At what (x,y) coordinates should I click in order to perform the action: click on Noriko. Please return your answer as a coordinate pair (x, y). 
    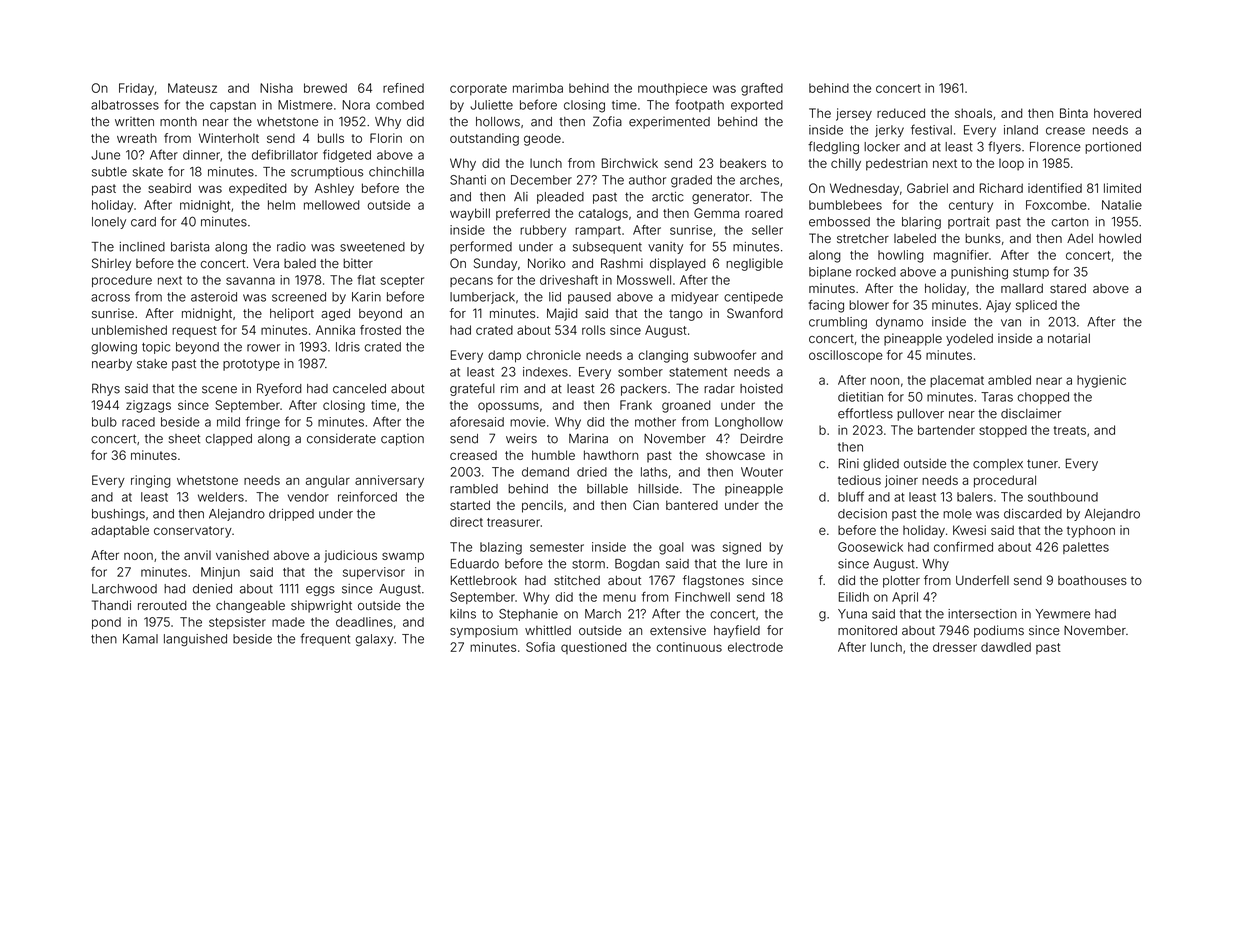
    Looking at the image, I should click on (546, 263).
